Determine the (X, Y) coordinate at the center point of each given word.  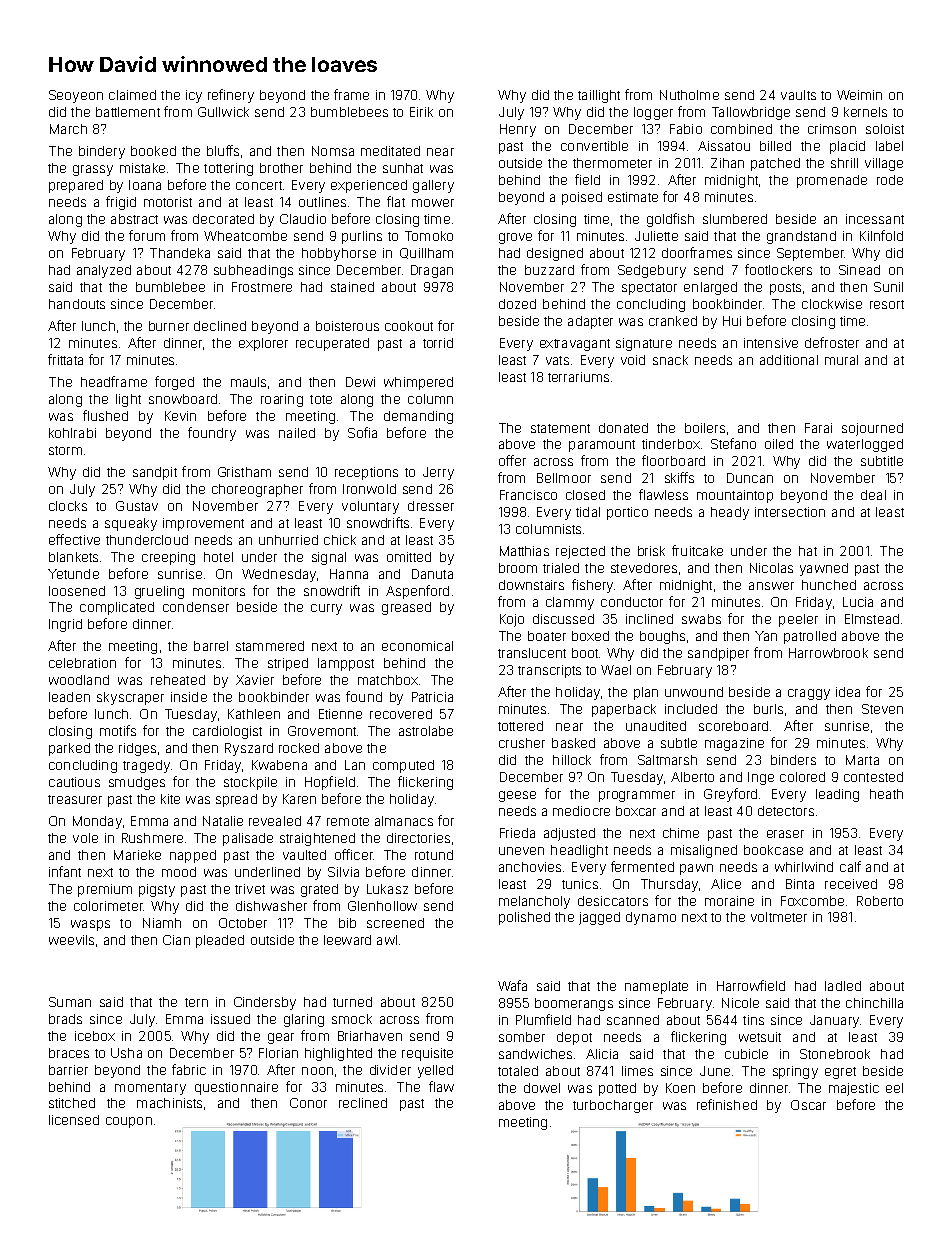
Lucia (858, 602)
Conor (308, 1103)
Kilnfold (881, 235)
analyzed (104, 271)
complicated (117, 608)
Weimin (859, 95)
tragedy (146, 766)
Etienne (340, 714)
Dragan (432, 271)
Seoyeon (76, 96)
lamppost (346, 664)
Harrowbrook (828, 653)
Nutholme (689, 95)
